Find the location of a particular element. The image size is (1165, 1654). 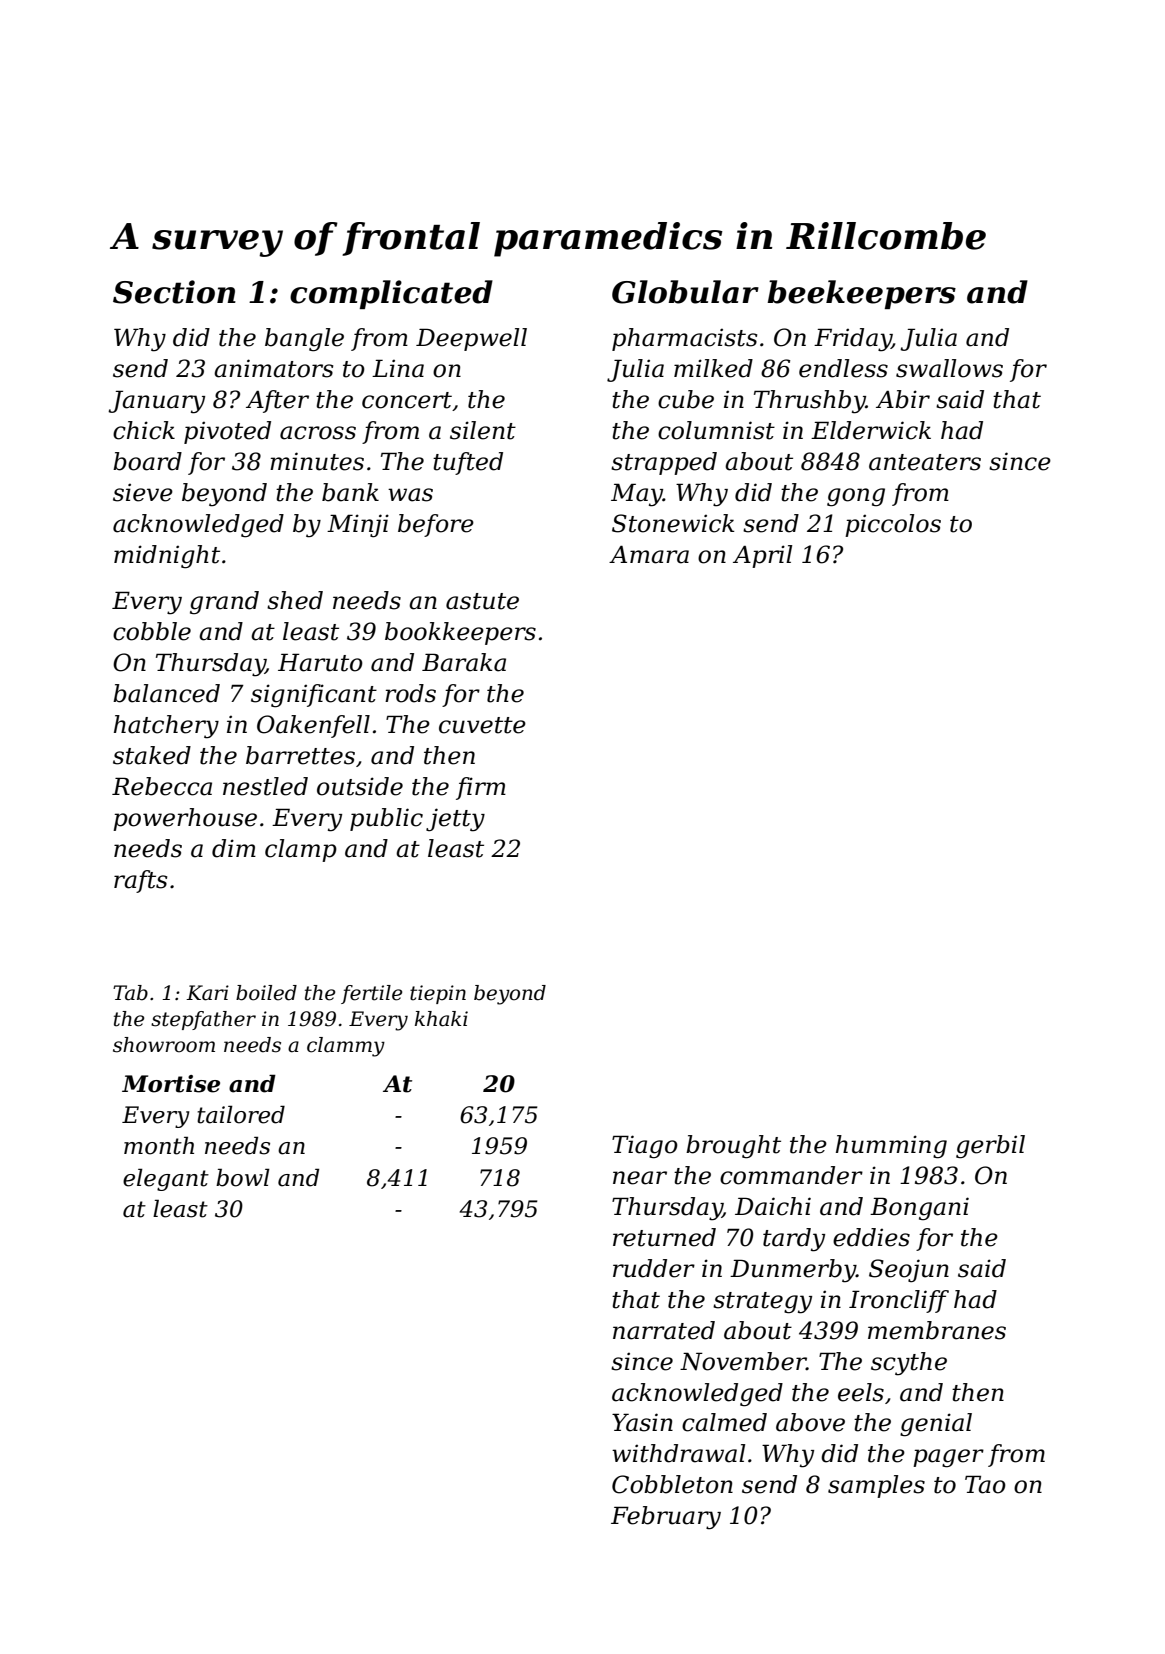

gerbil is located at coordinates (990, 1147).
